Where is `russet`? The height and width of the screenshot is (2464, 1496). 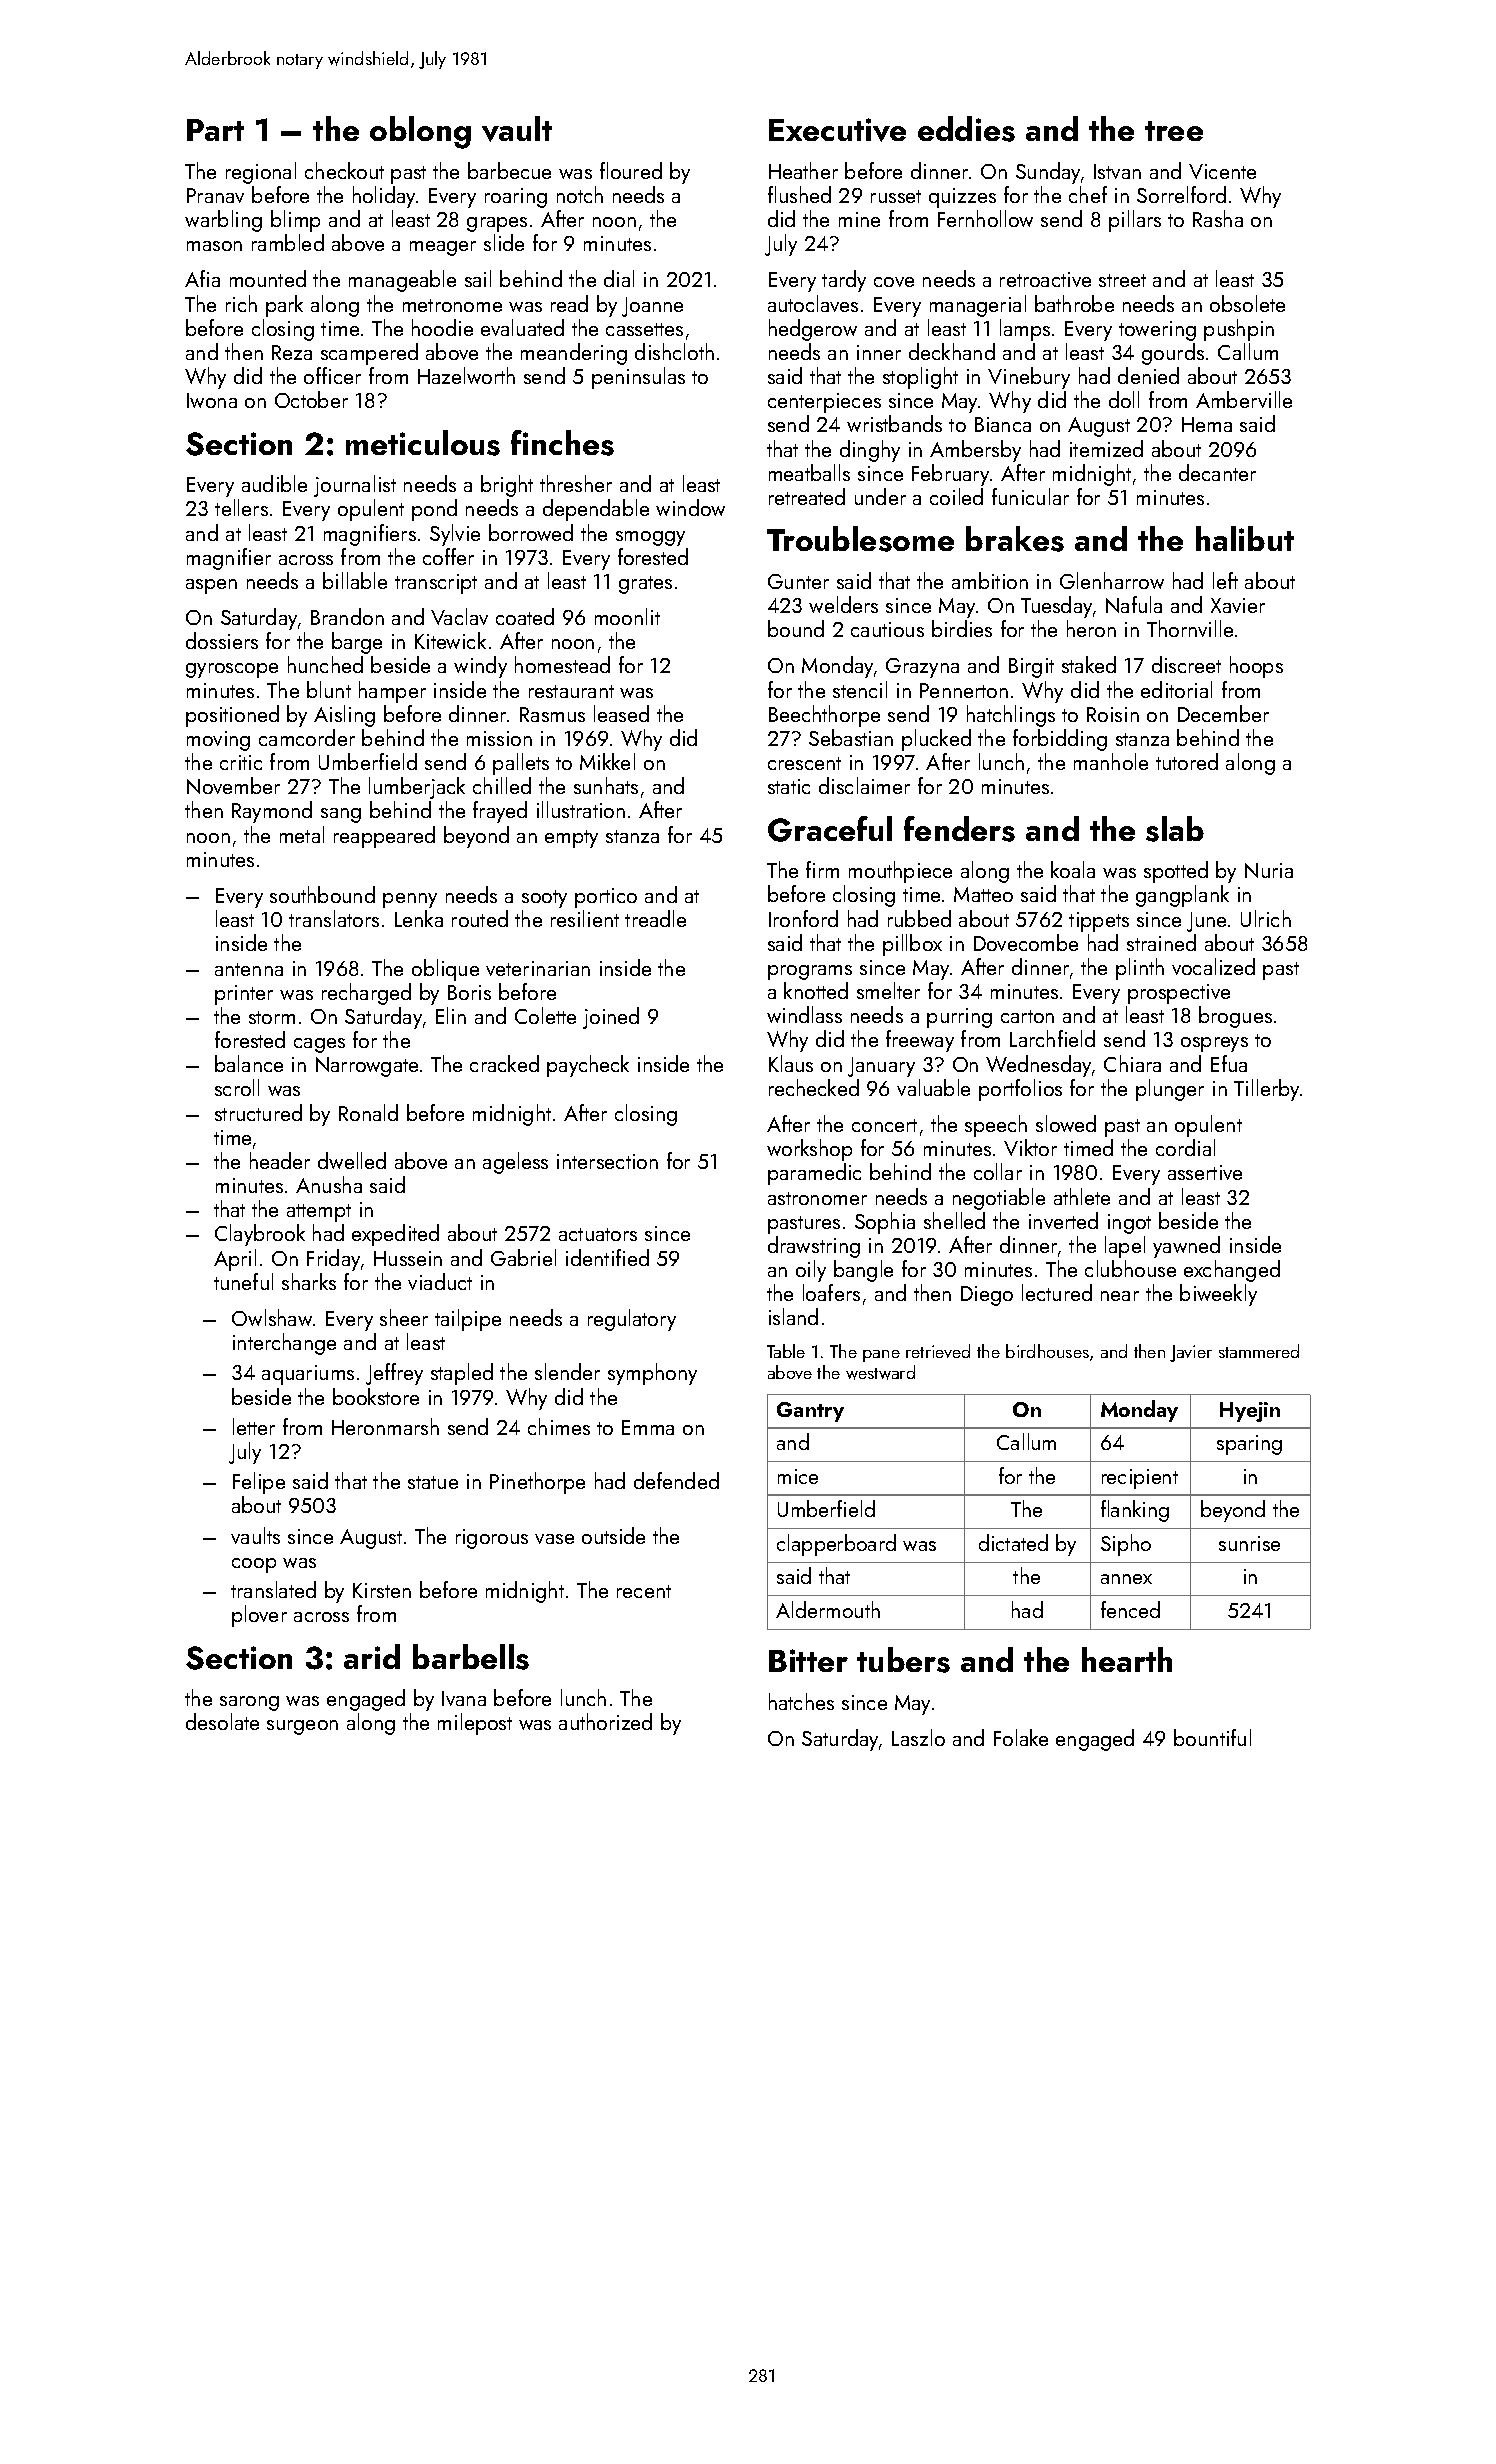 russet is located at coordinates (896, 196).
